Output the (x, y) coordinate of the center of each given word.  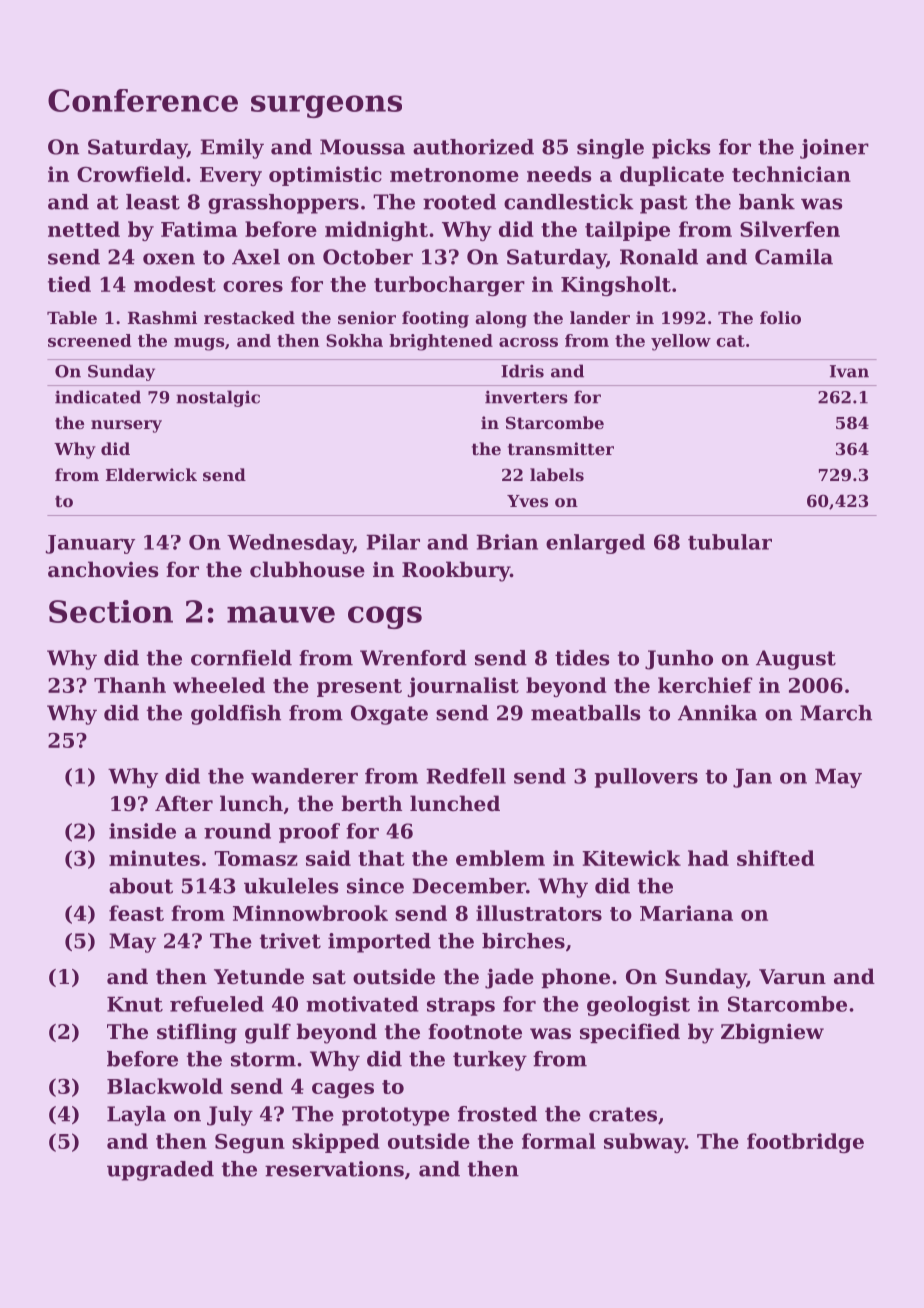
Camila (794, 257)
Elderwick (151, 474)
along (501, 319)
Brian (507, 542)
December (469, 886)
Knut (135, 1004)
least (153, 202)
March (836, 713)
